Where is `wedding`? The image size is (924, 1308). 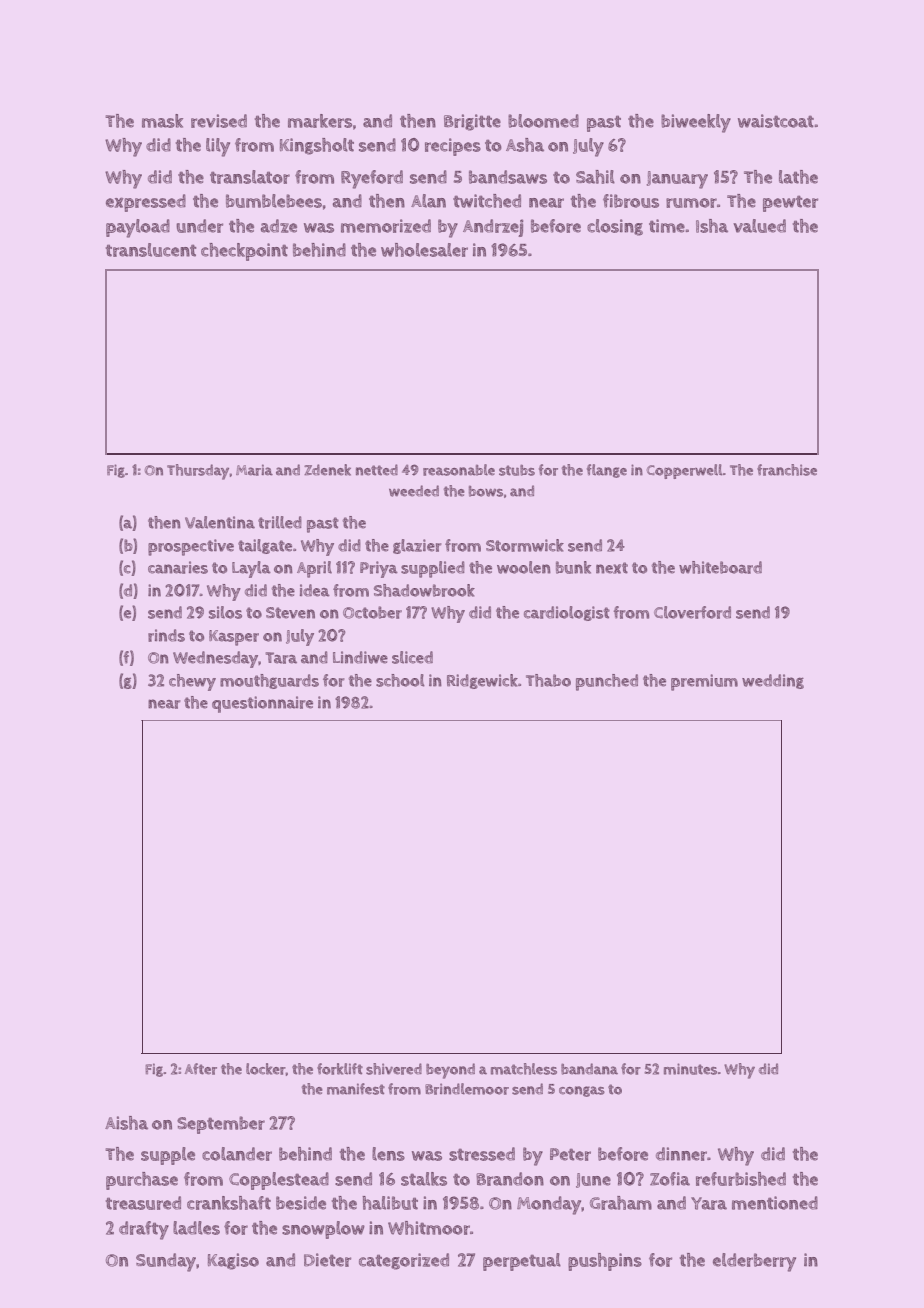 wedding is located at coordinates (773, 681).
